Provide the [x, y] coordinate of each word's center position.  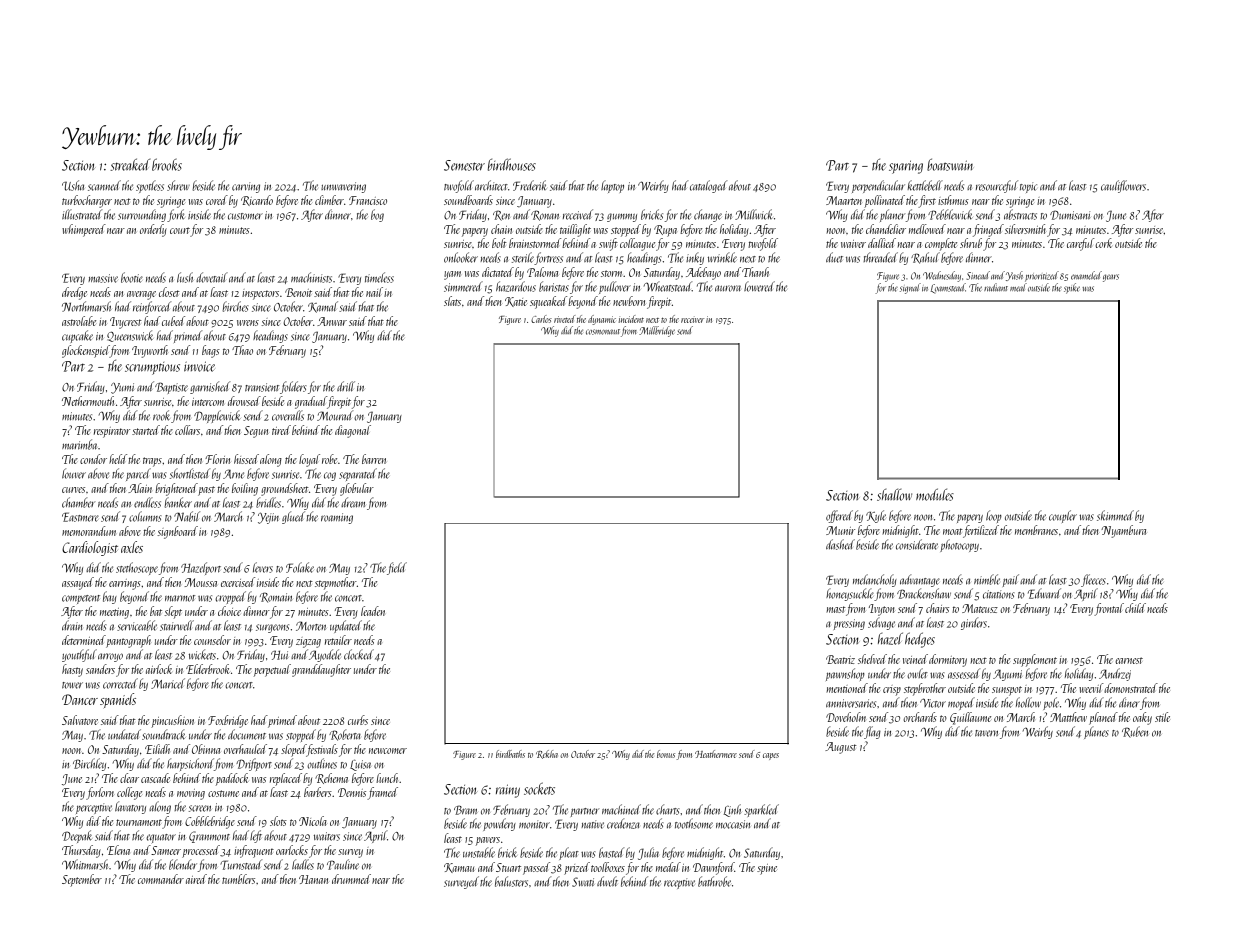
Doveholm [846, 717]
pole [1051, 703]
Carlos [541, 319]
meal [1018, 287]
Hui [279, 655]
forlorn [100, 793]
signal [910, 288]
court [180, 230]
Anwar [332, 321]
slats [452, 301]
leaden [373, 611]
